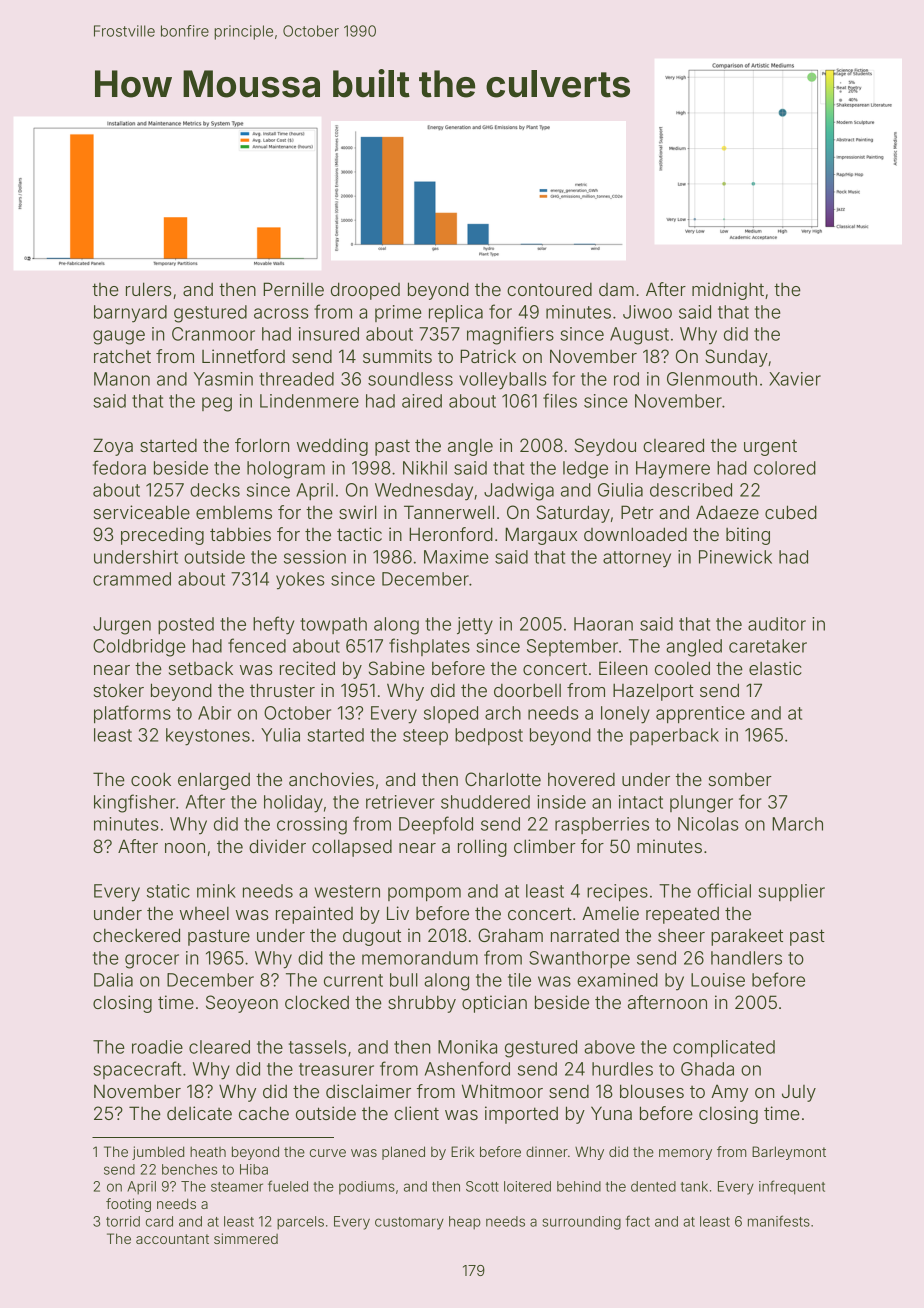  I want to click on climber, so click(545, 846).
